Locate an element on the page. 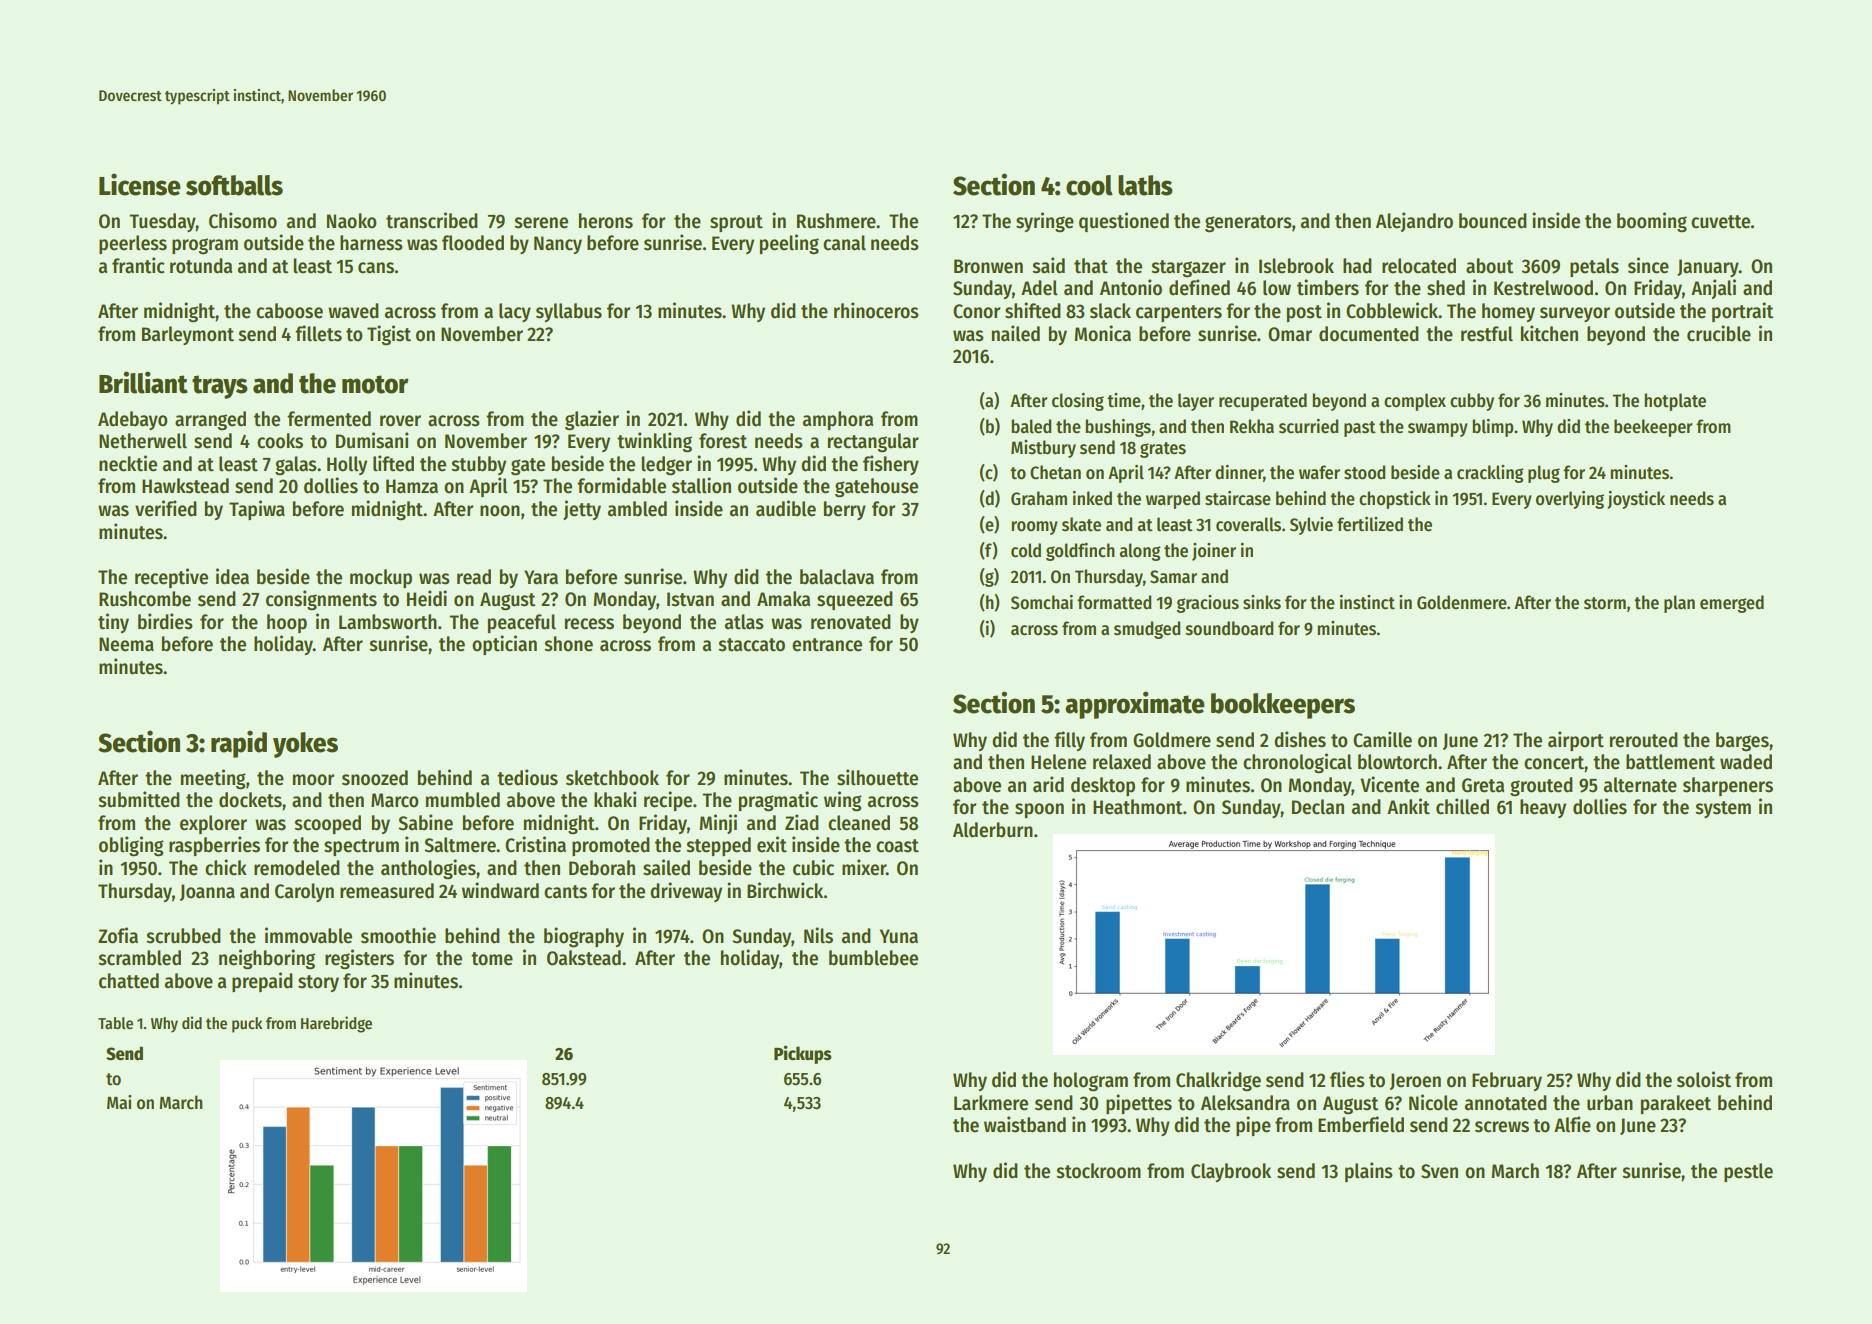  cool is located at coordinates (1089, 185).
